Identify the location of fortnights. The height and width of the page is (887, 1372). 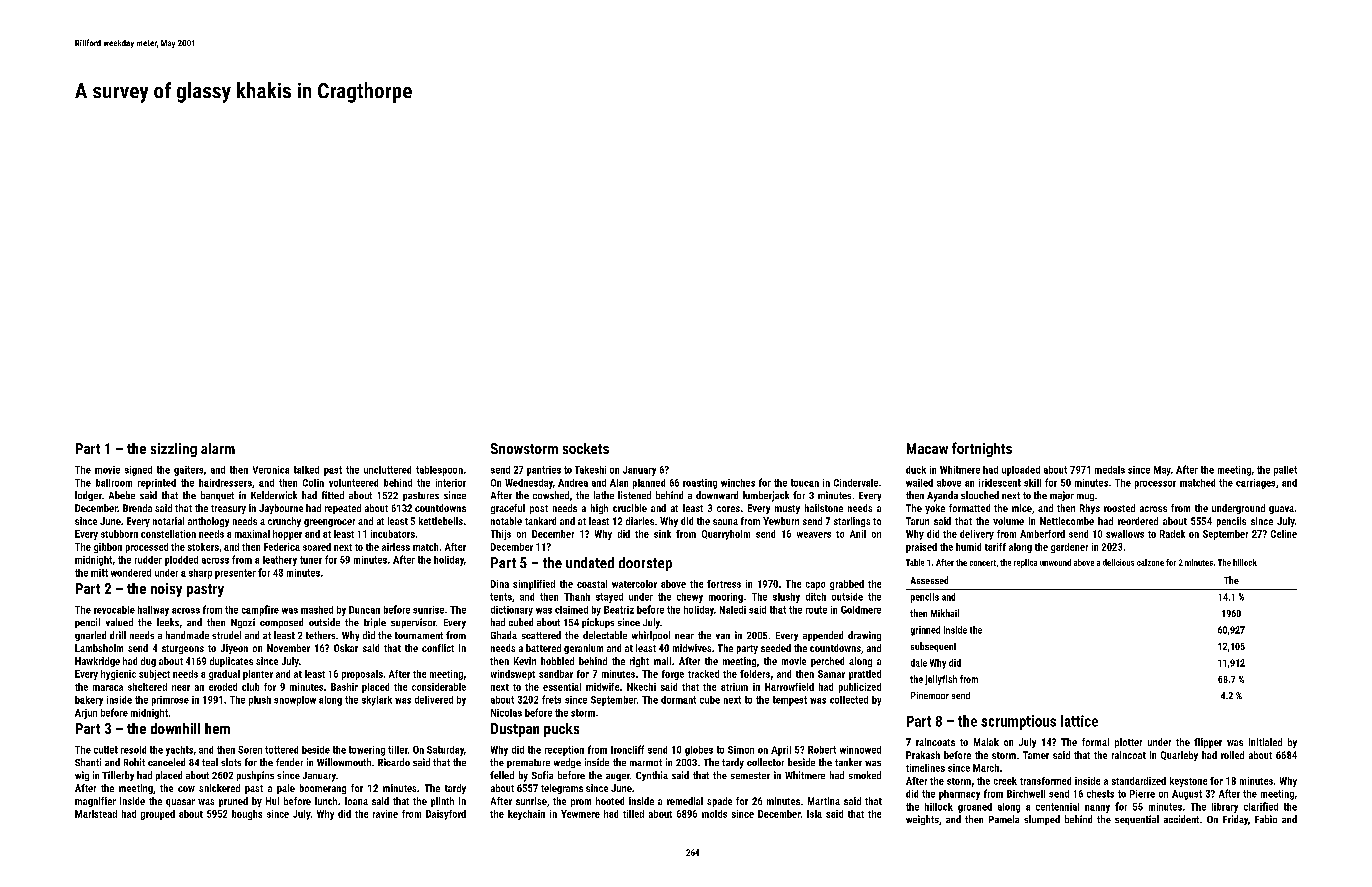
(982, 449).
